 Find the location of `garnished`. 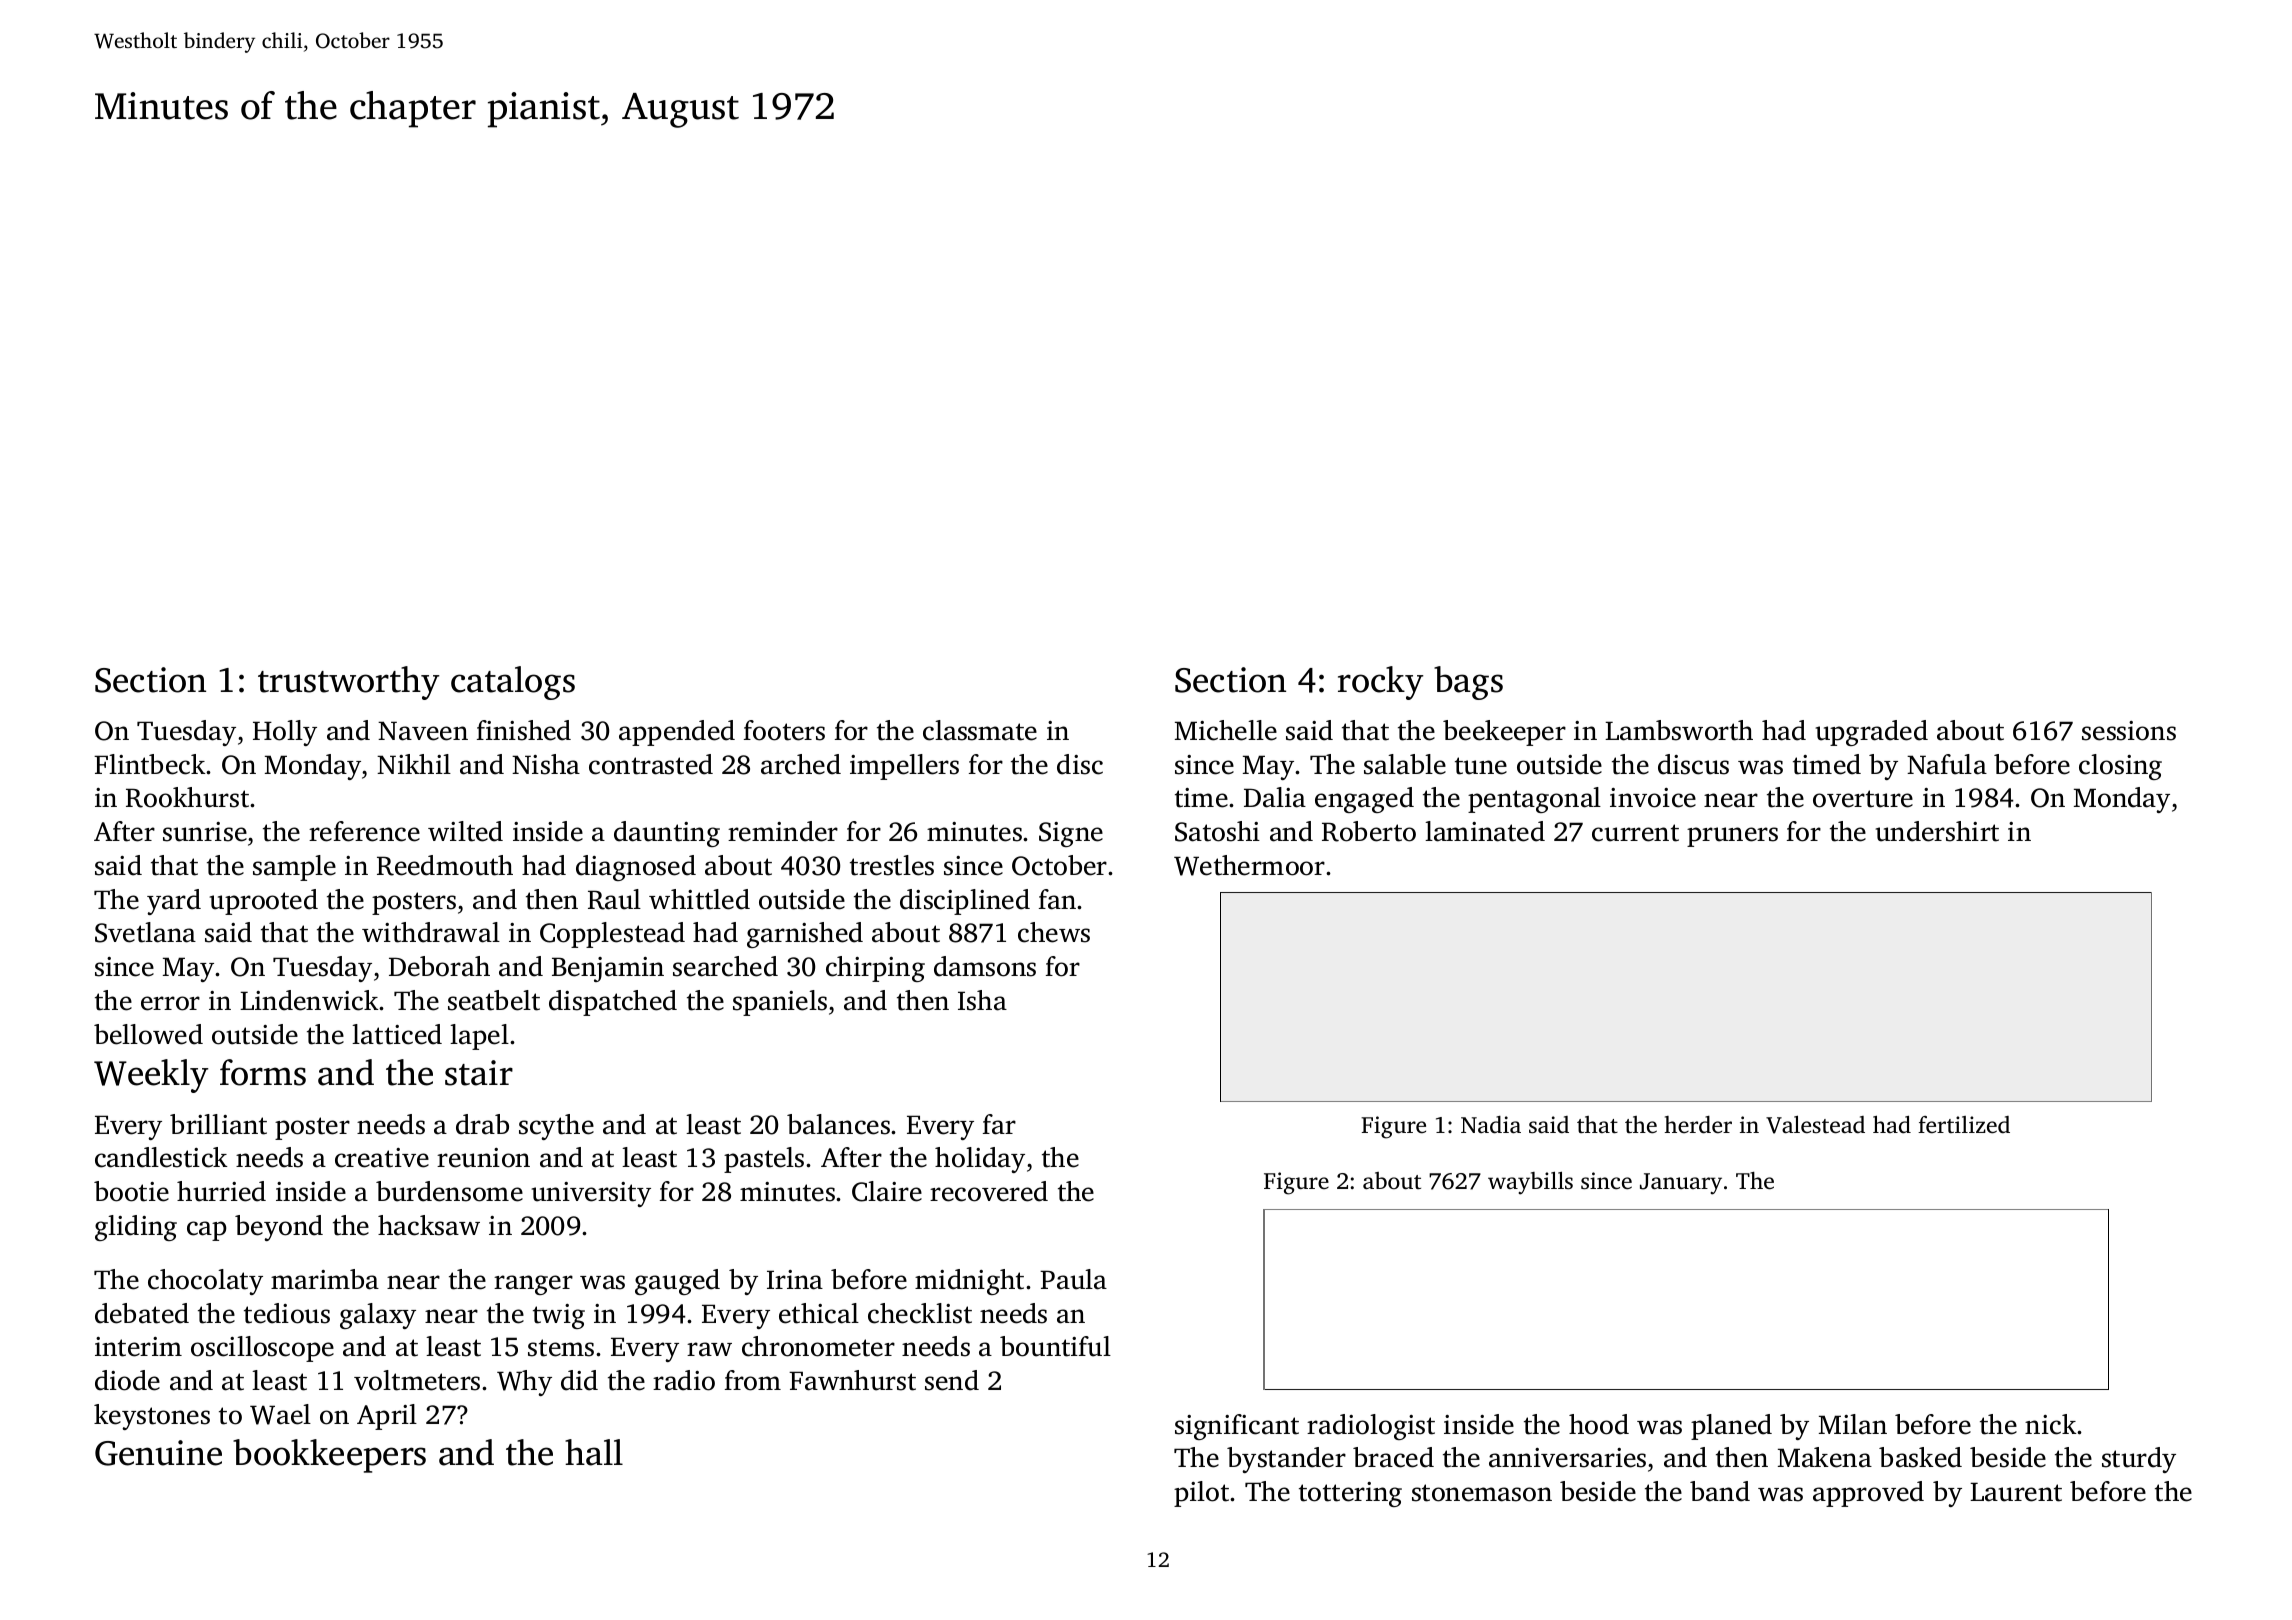

garnished is located at coordinates (805, 935).
